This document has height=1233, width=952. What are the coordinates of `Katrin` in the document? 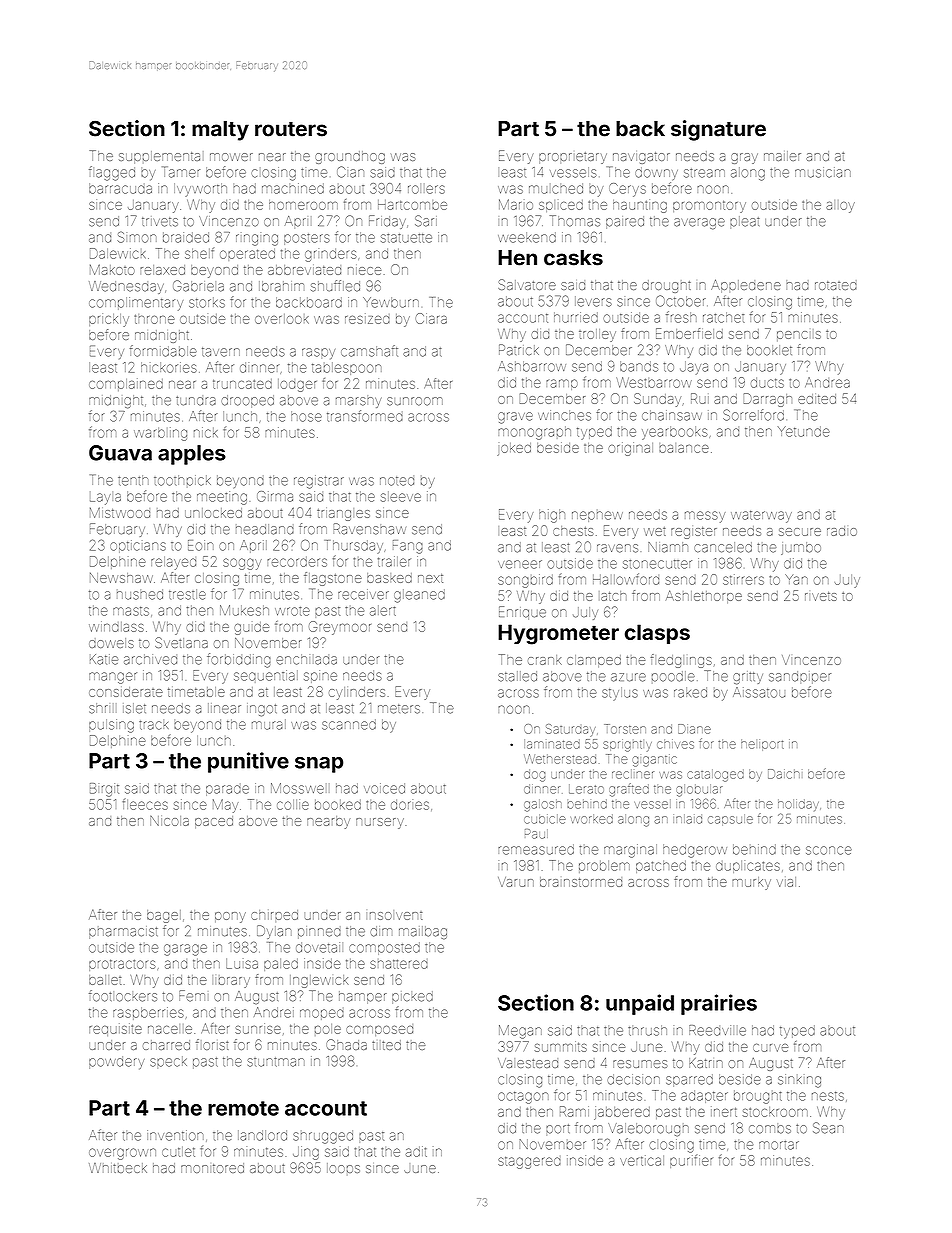 It's located at (706, 1063).
